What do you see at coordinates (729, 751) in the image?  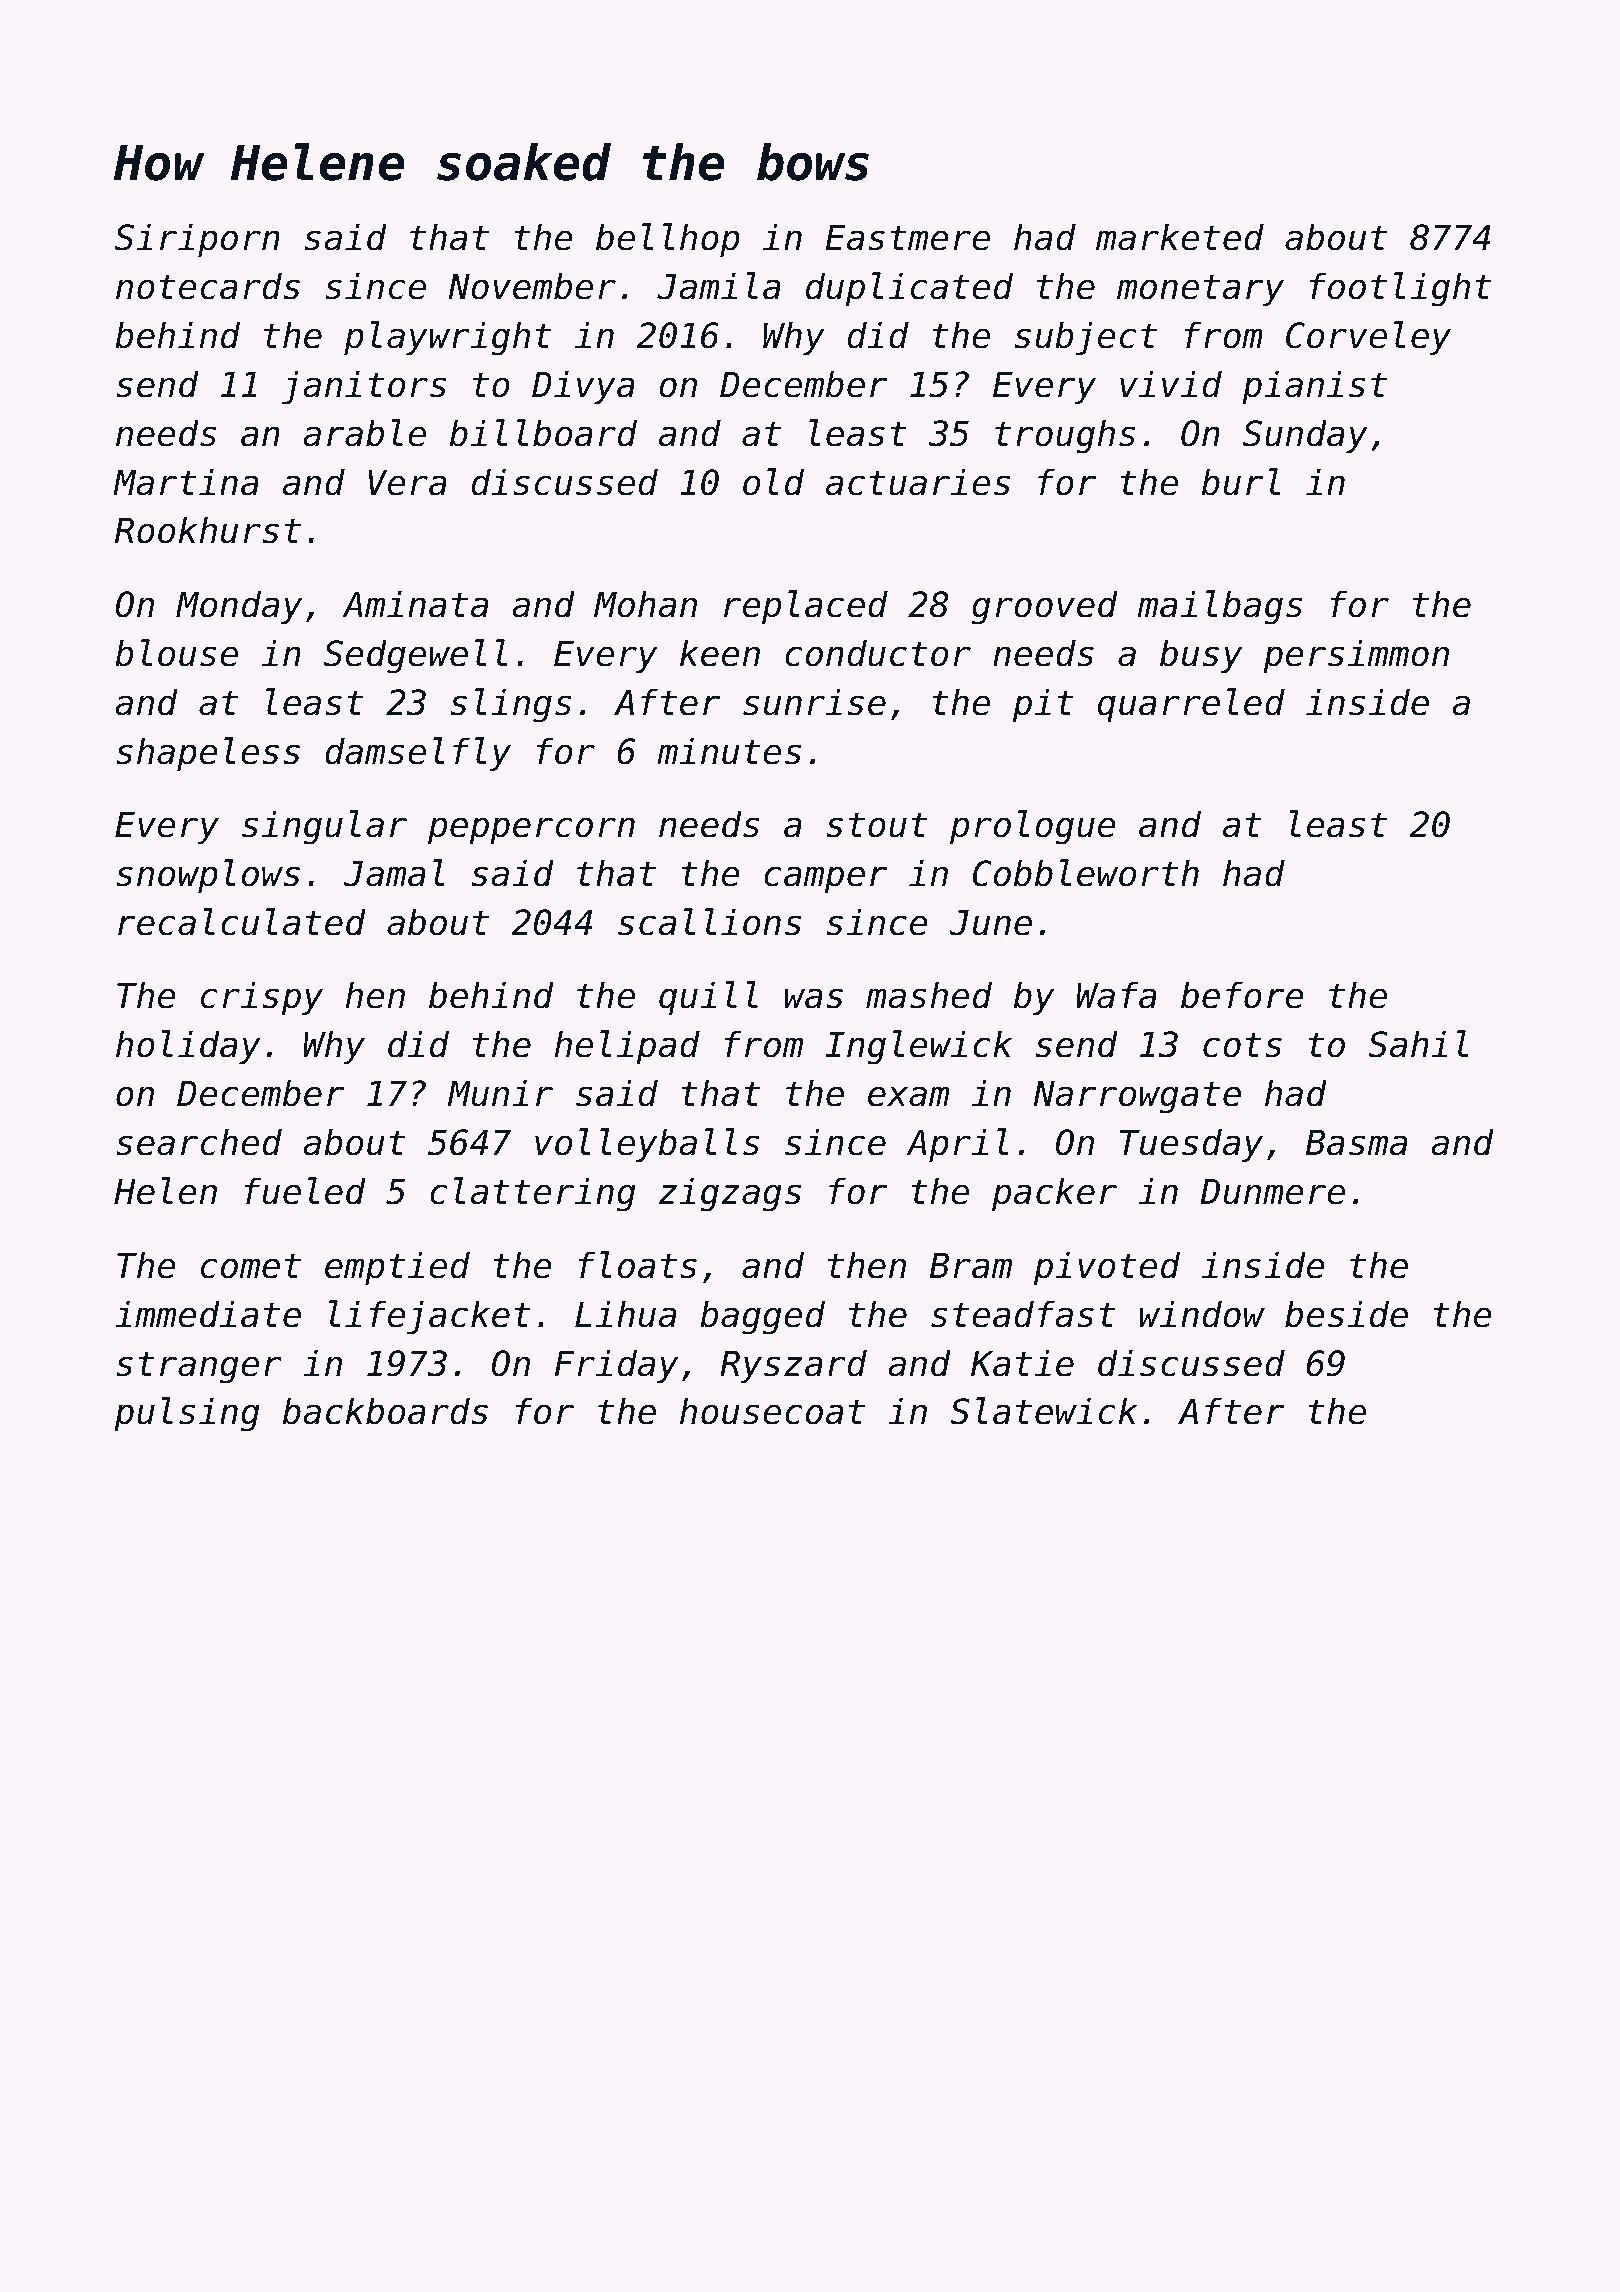 I see `minutes` at bounding box center [729, 751].
